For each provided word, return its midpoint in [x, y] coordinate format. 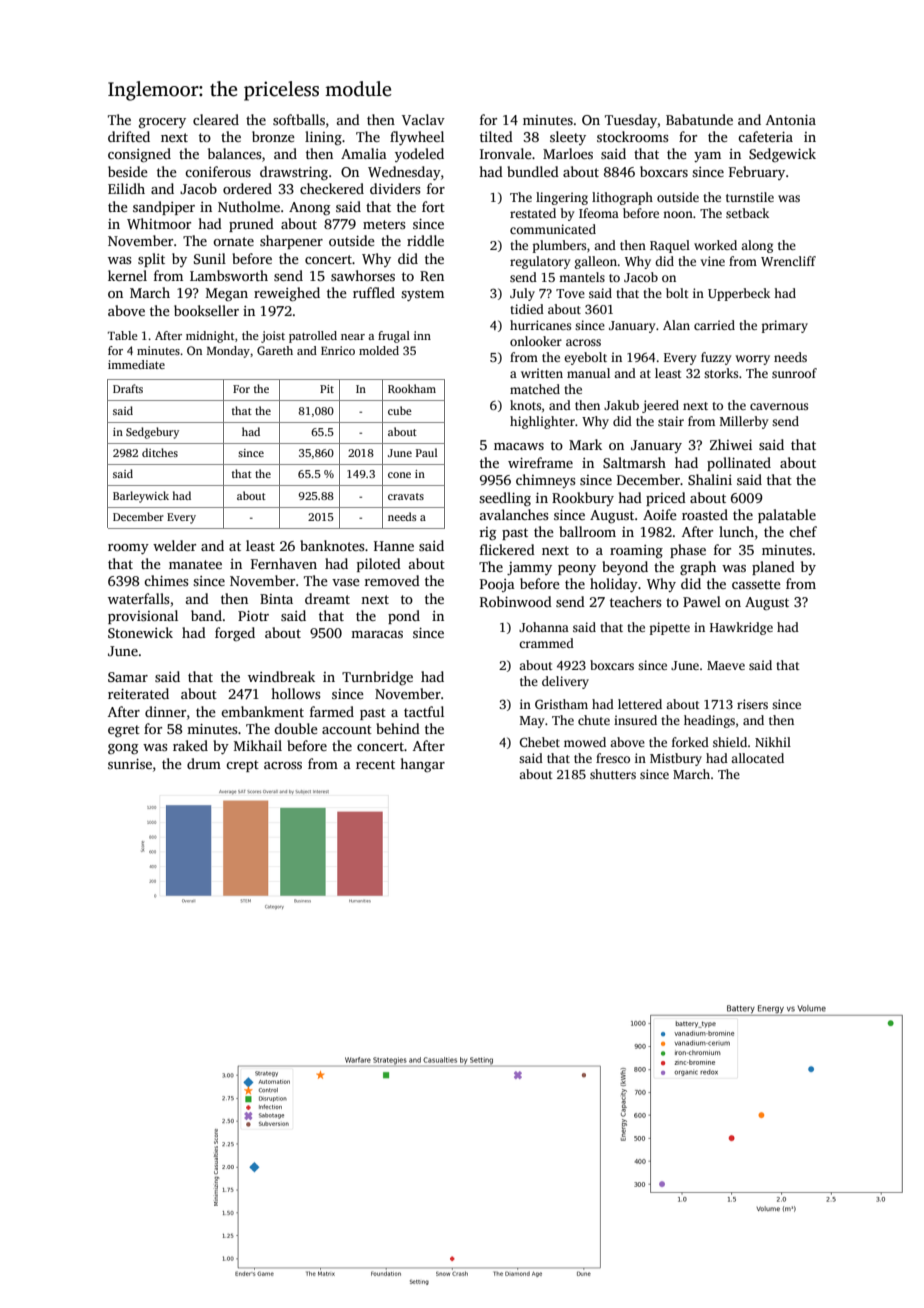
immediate [136, 364]
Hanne [394, 546]
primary [785, 326]
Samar [128, 677]
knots [525, 405]
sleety [568, 138]
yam [707, 157]
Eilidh [126, 188]
